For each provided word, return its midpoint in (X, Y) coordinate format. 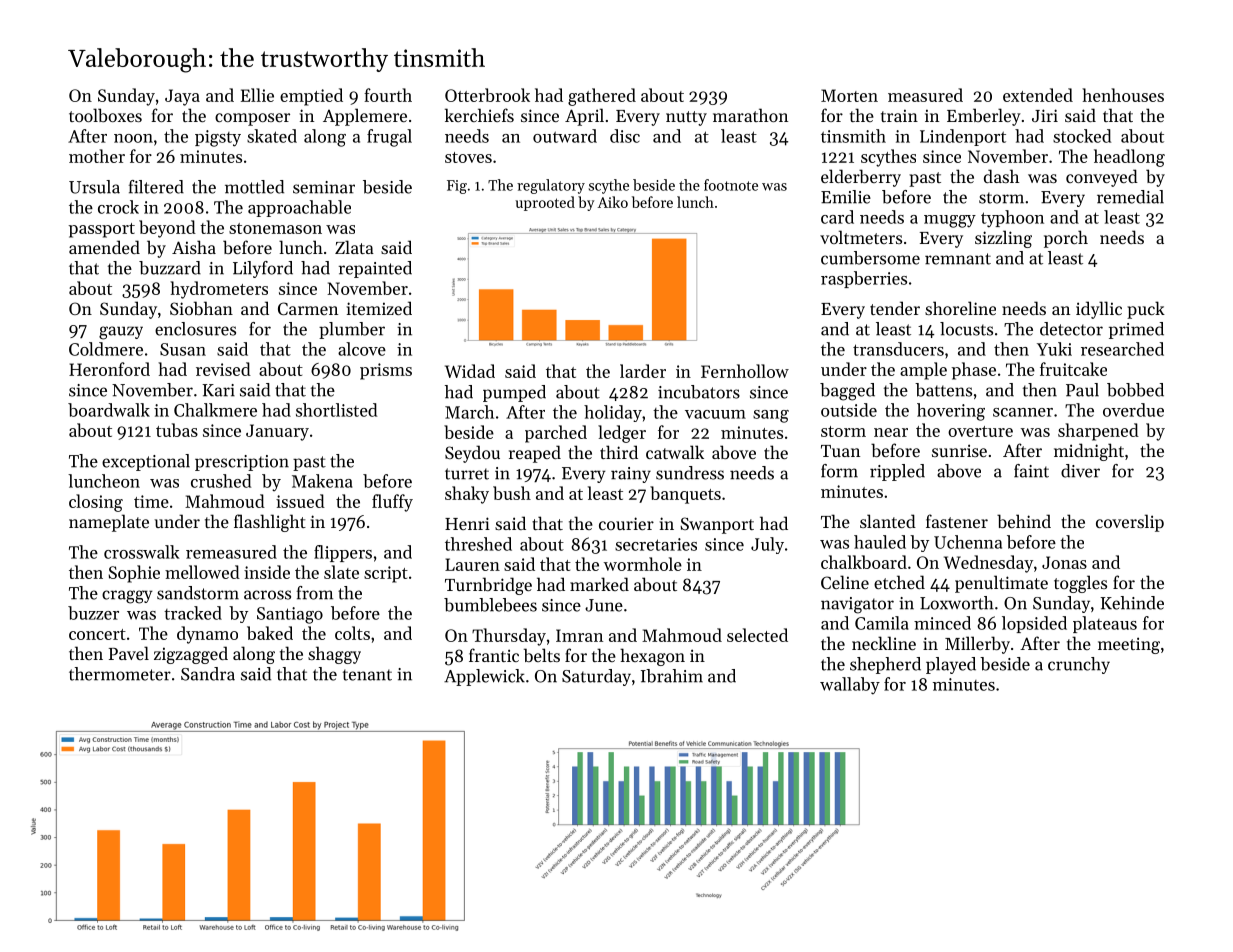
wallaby (850, 686)
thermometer (120, 674)
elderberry (861, 178)
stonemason (275, 228)
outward (565, 136)
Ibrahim (672, 676)
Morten (849, 95)
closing (96, 503)
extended (1038, 95)
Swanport (717, 525)
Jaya (182, 97)
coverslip (1130, 523)
